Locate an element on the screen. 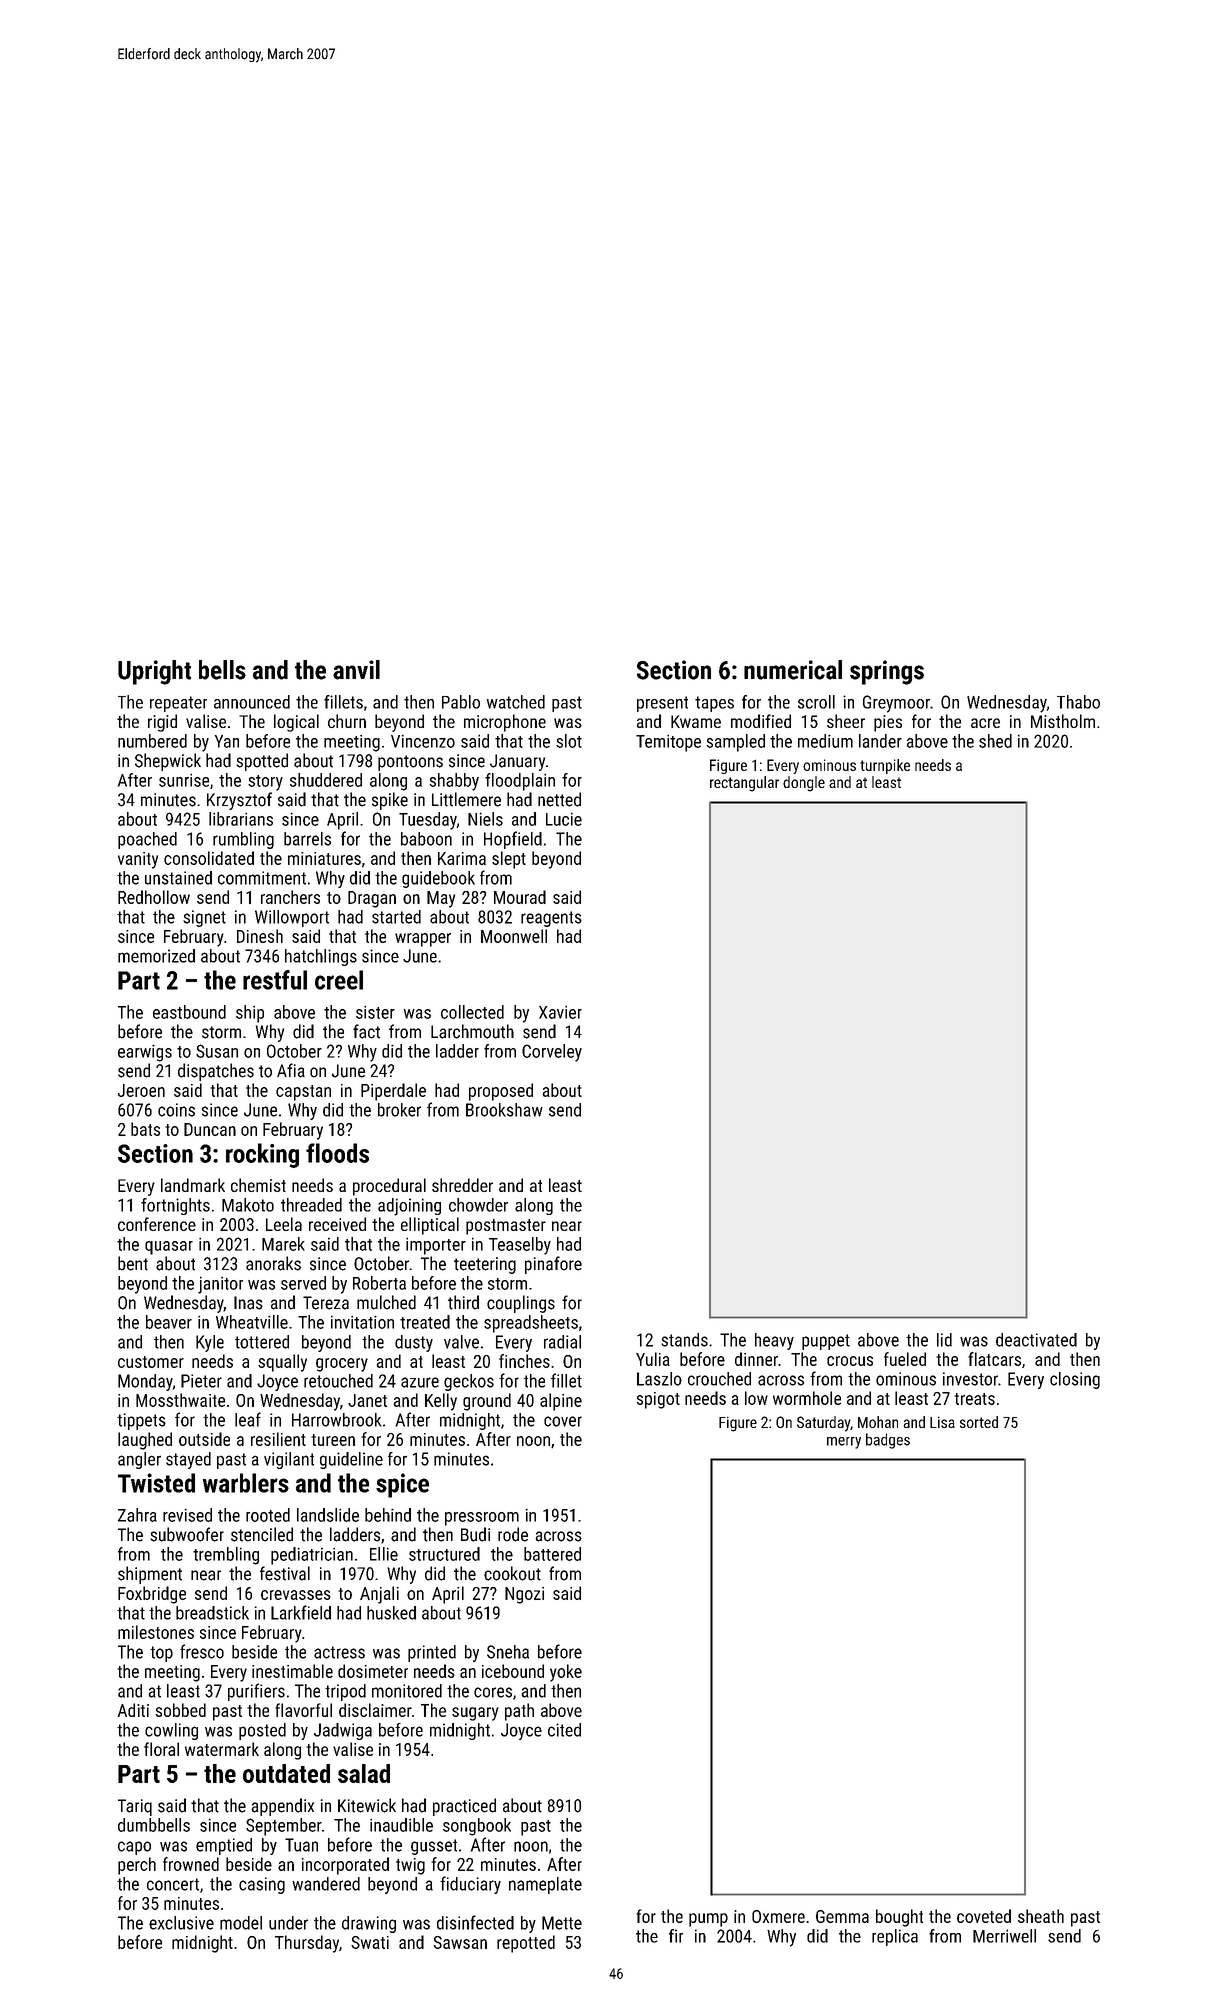  deactivated is located at coordinates (1036, 1340).
